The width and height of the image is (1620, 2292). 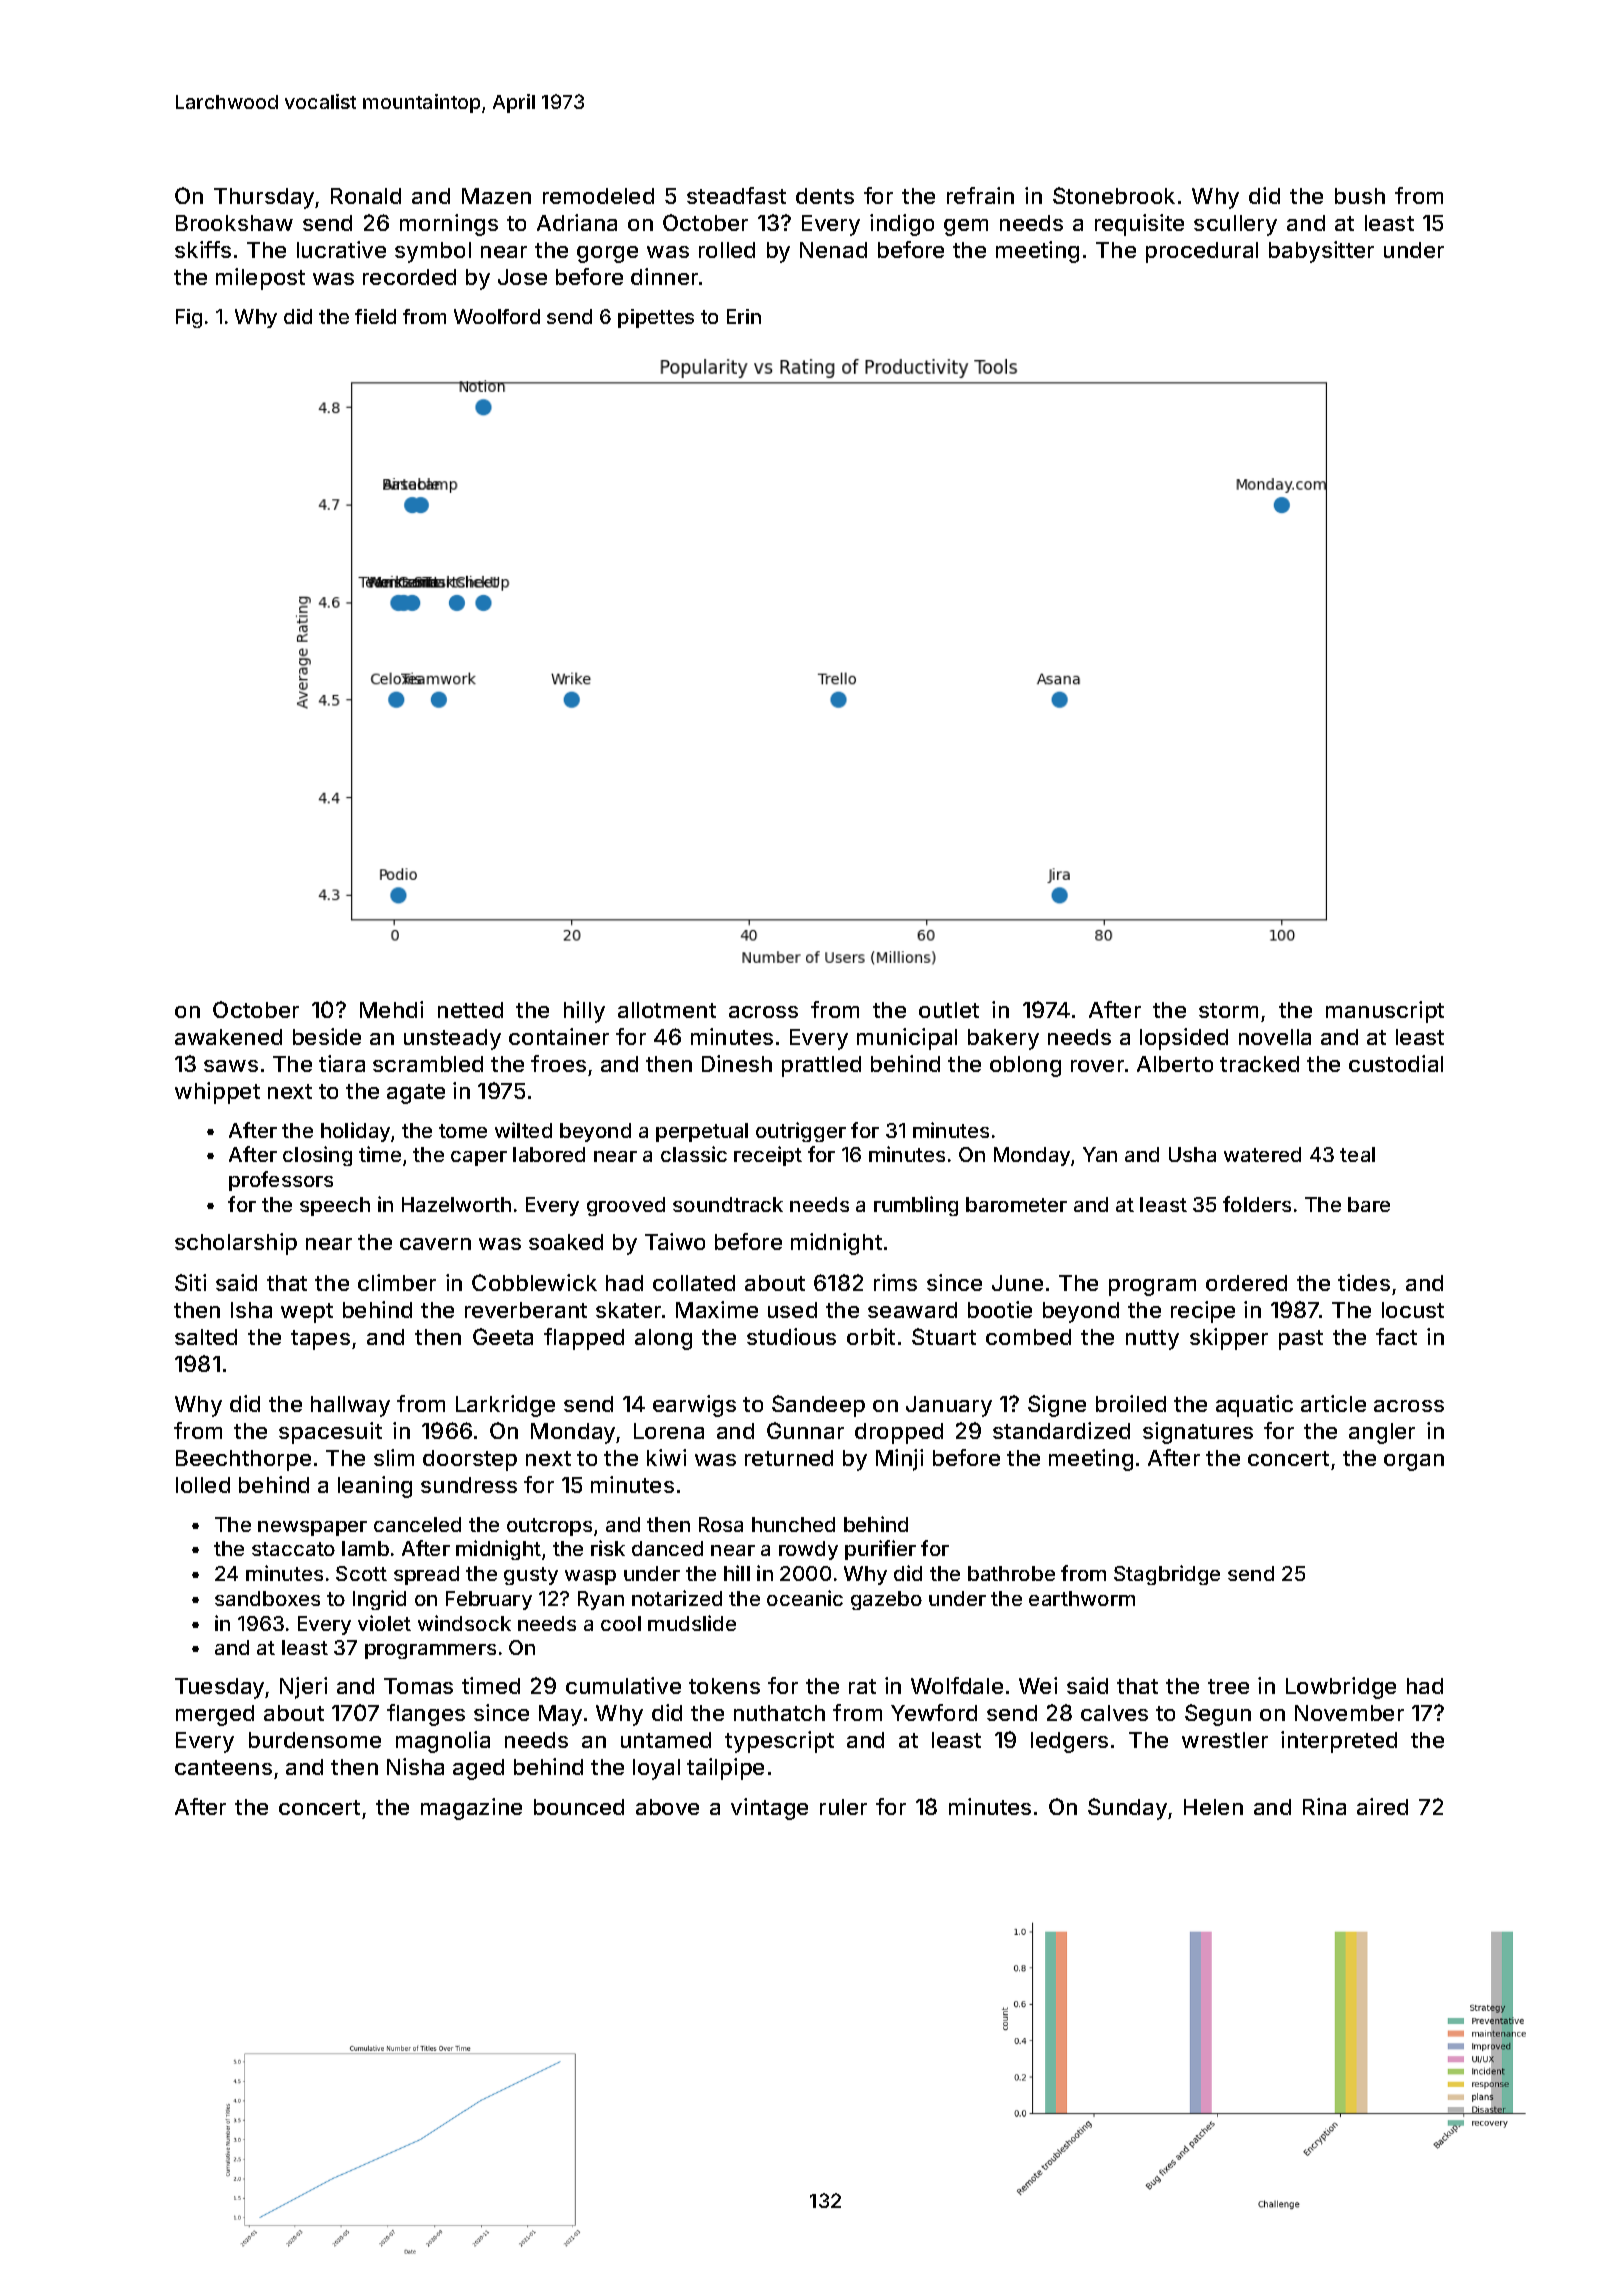 I want to click on Stonebrook, so click(x=1114, y=195).
